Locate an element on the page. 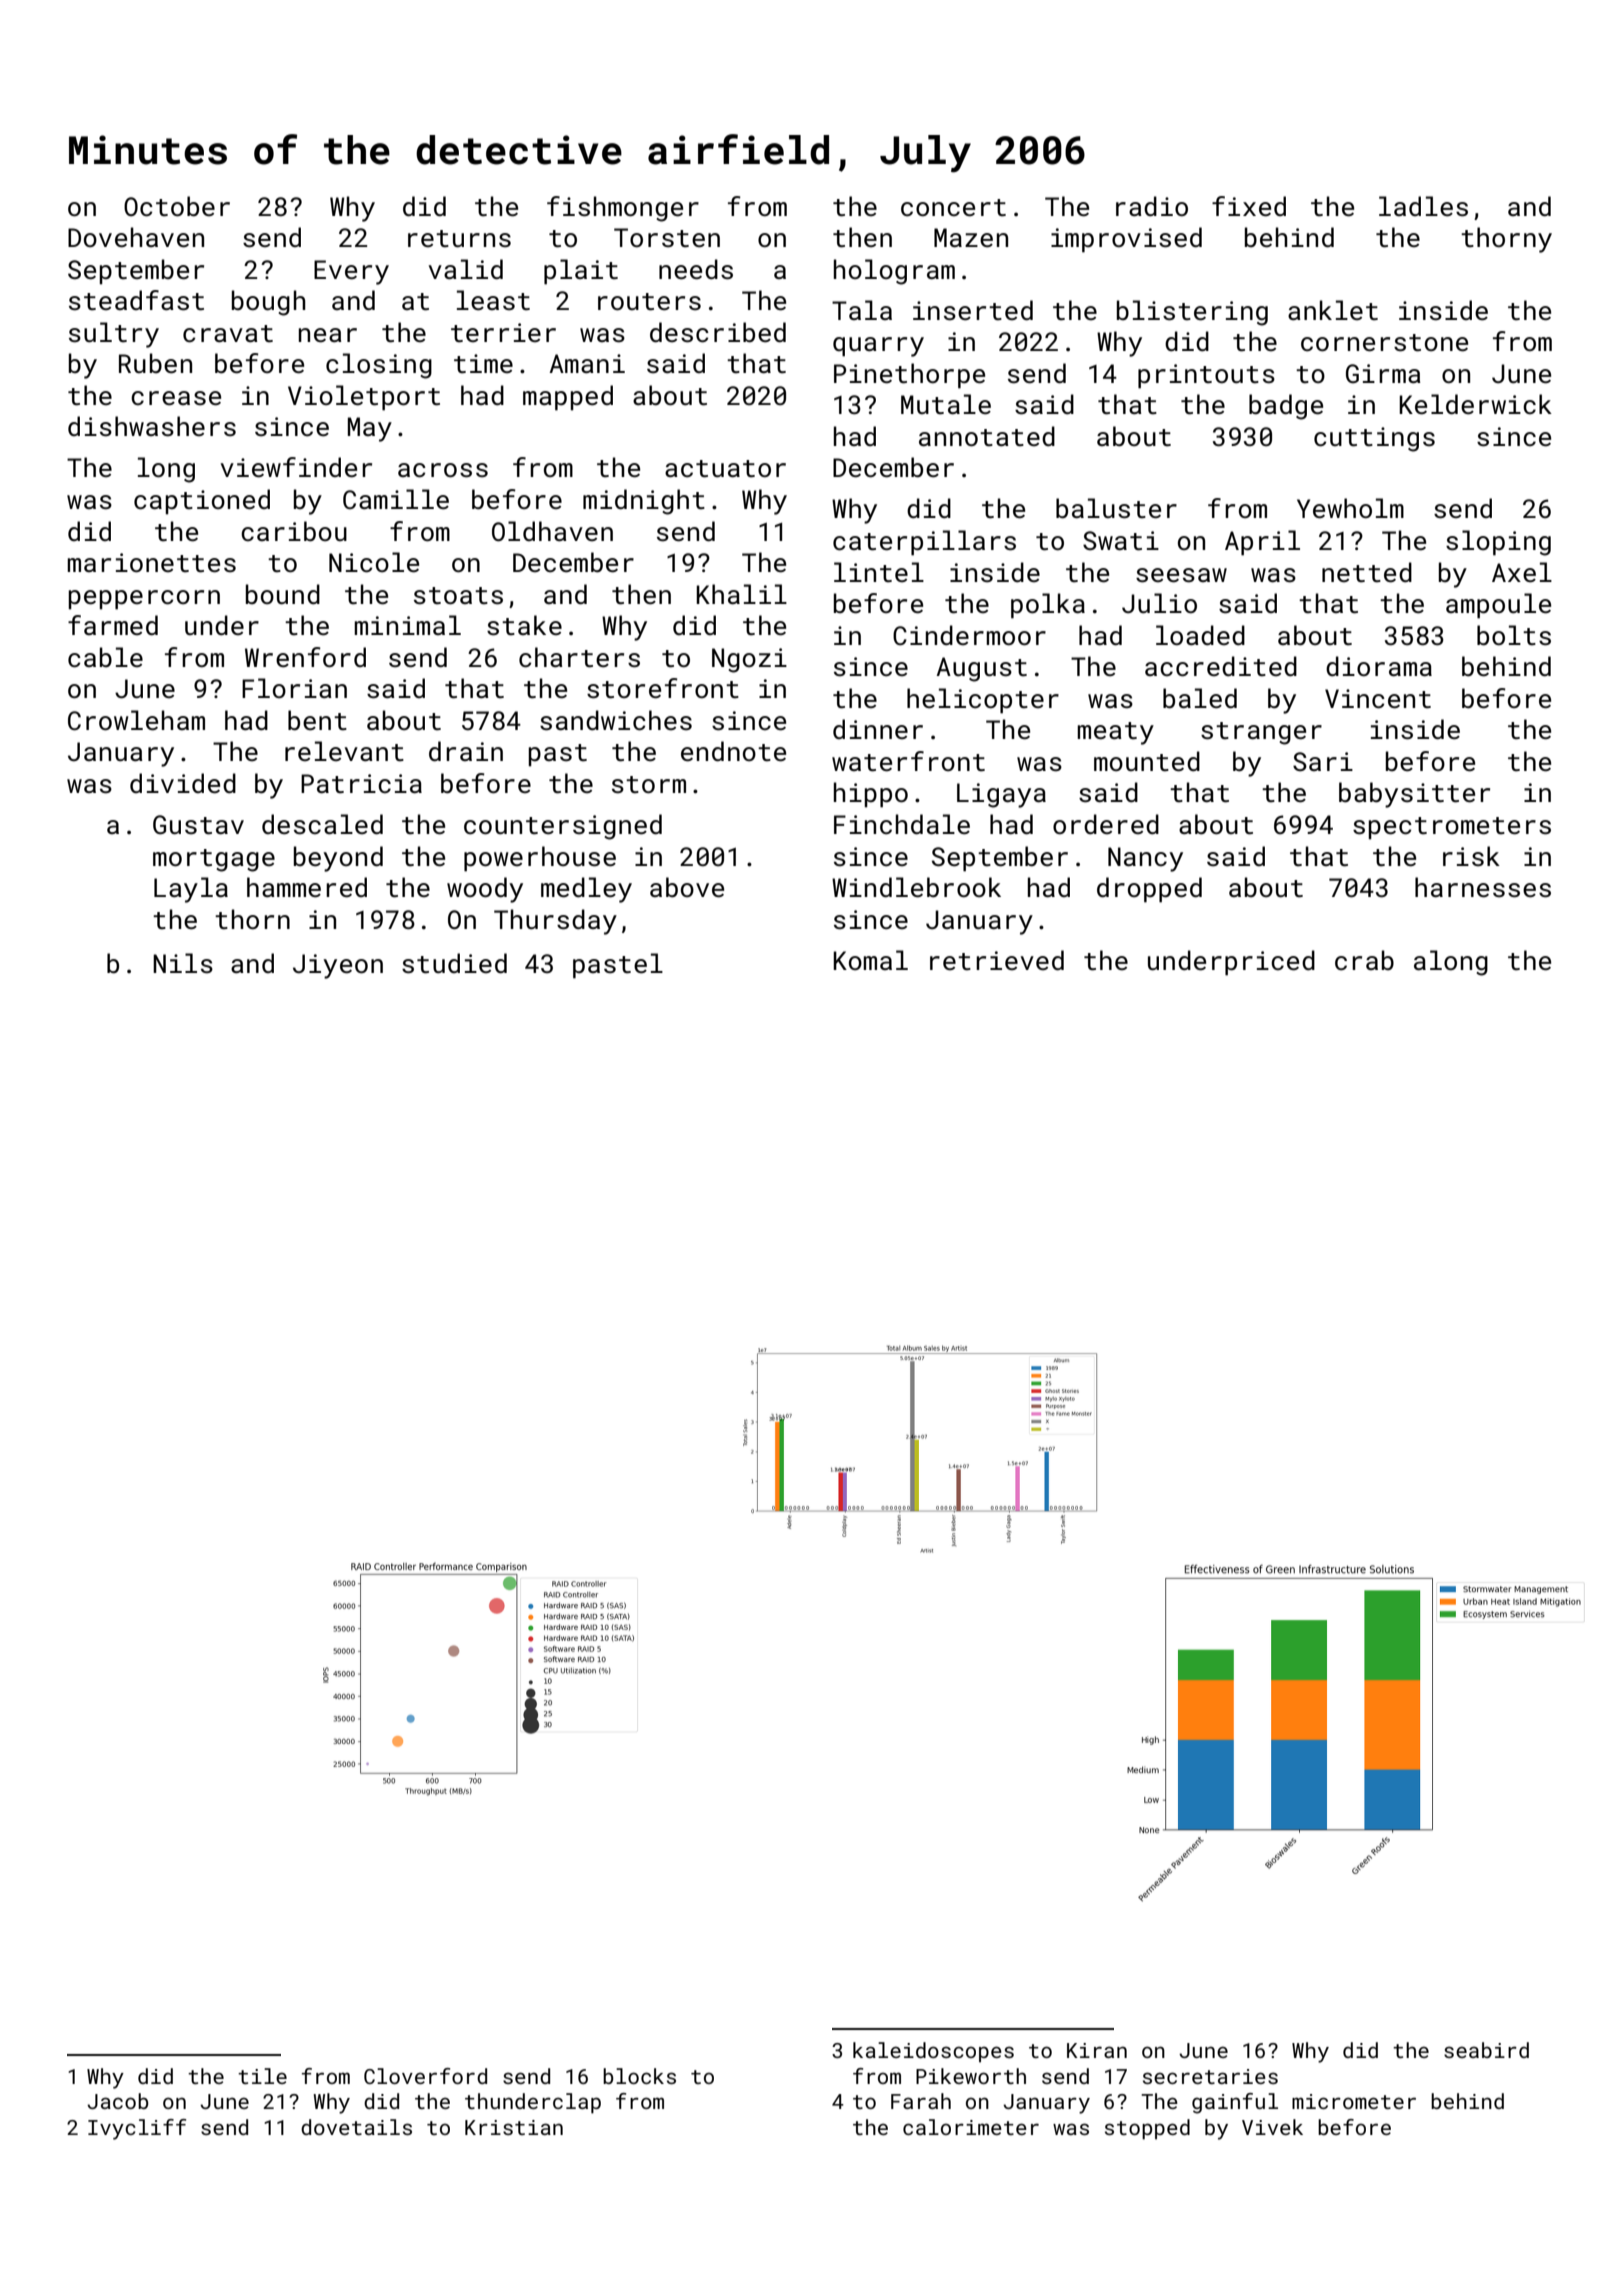 The height and width of the page is (2292, 1620). Layla is located at coordinates (191, 890).
